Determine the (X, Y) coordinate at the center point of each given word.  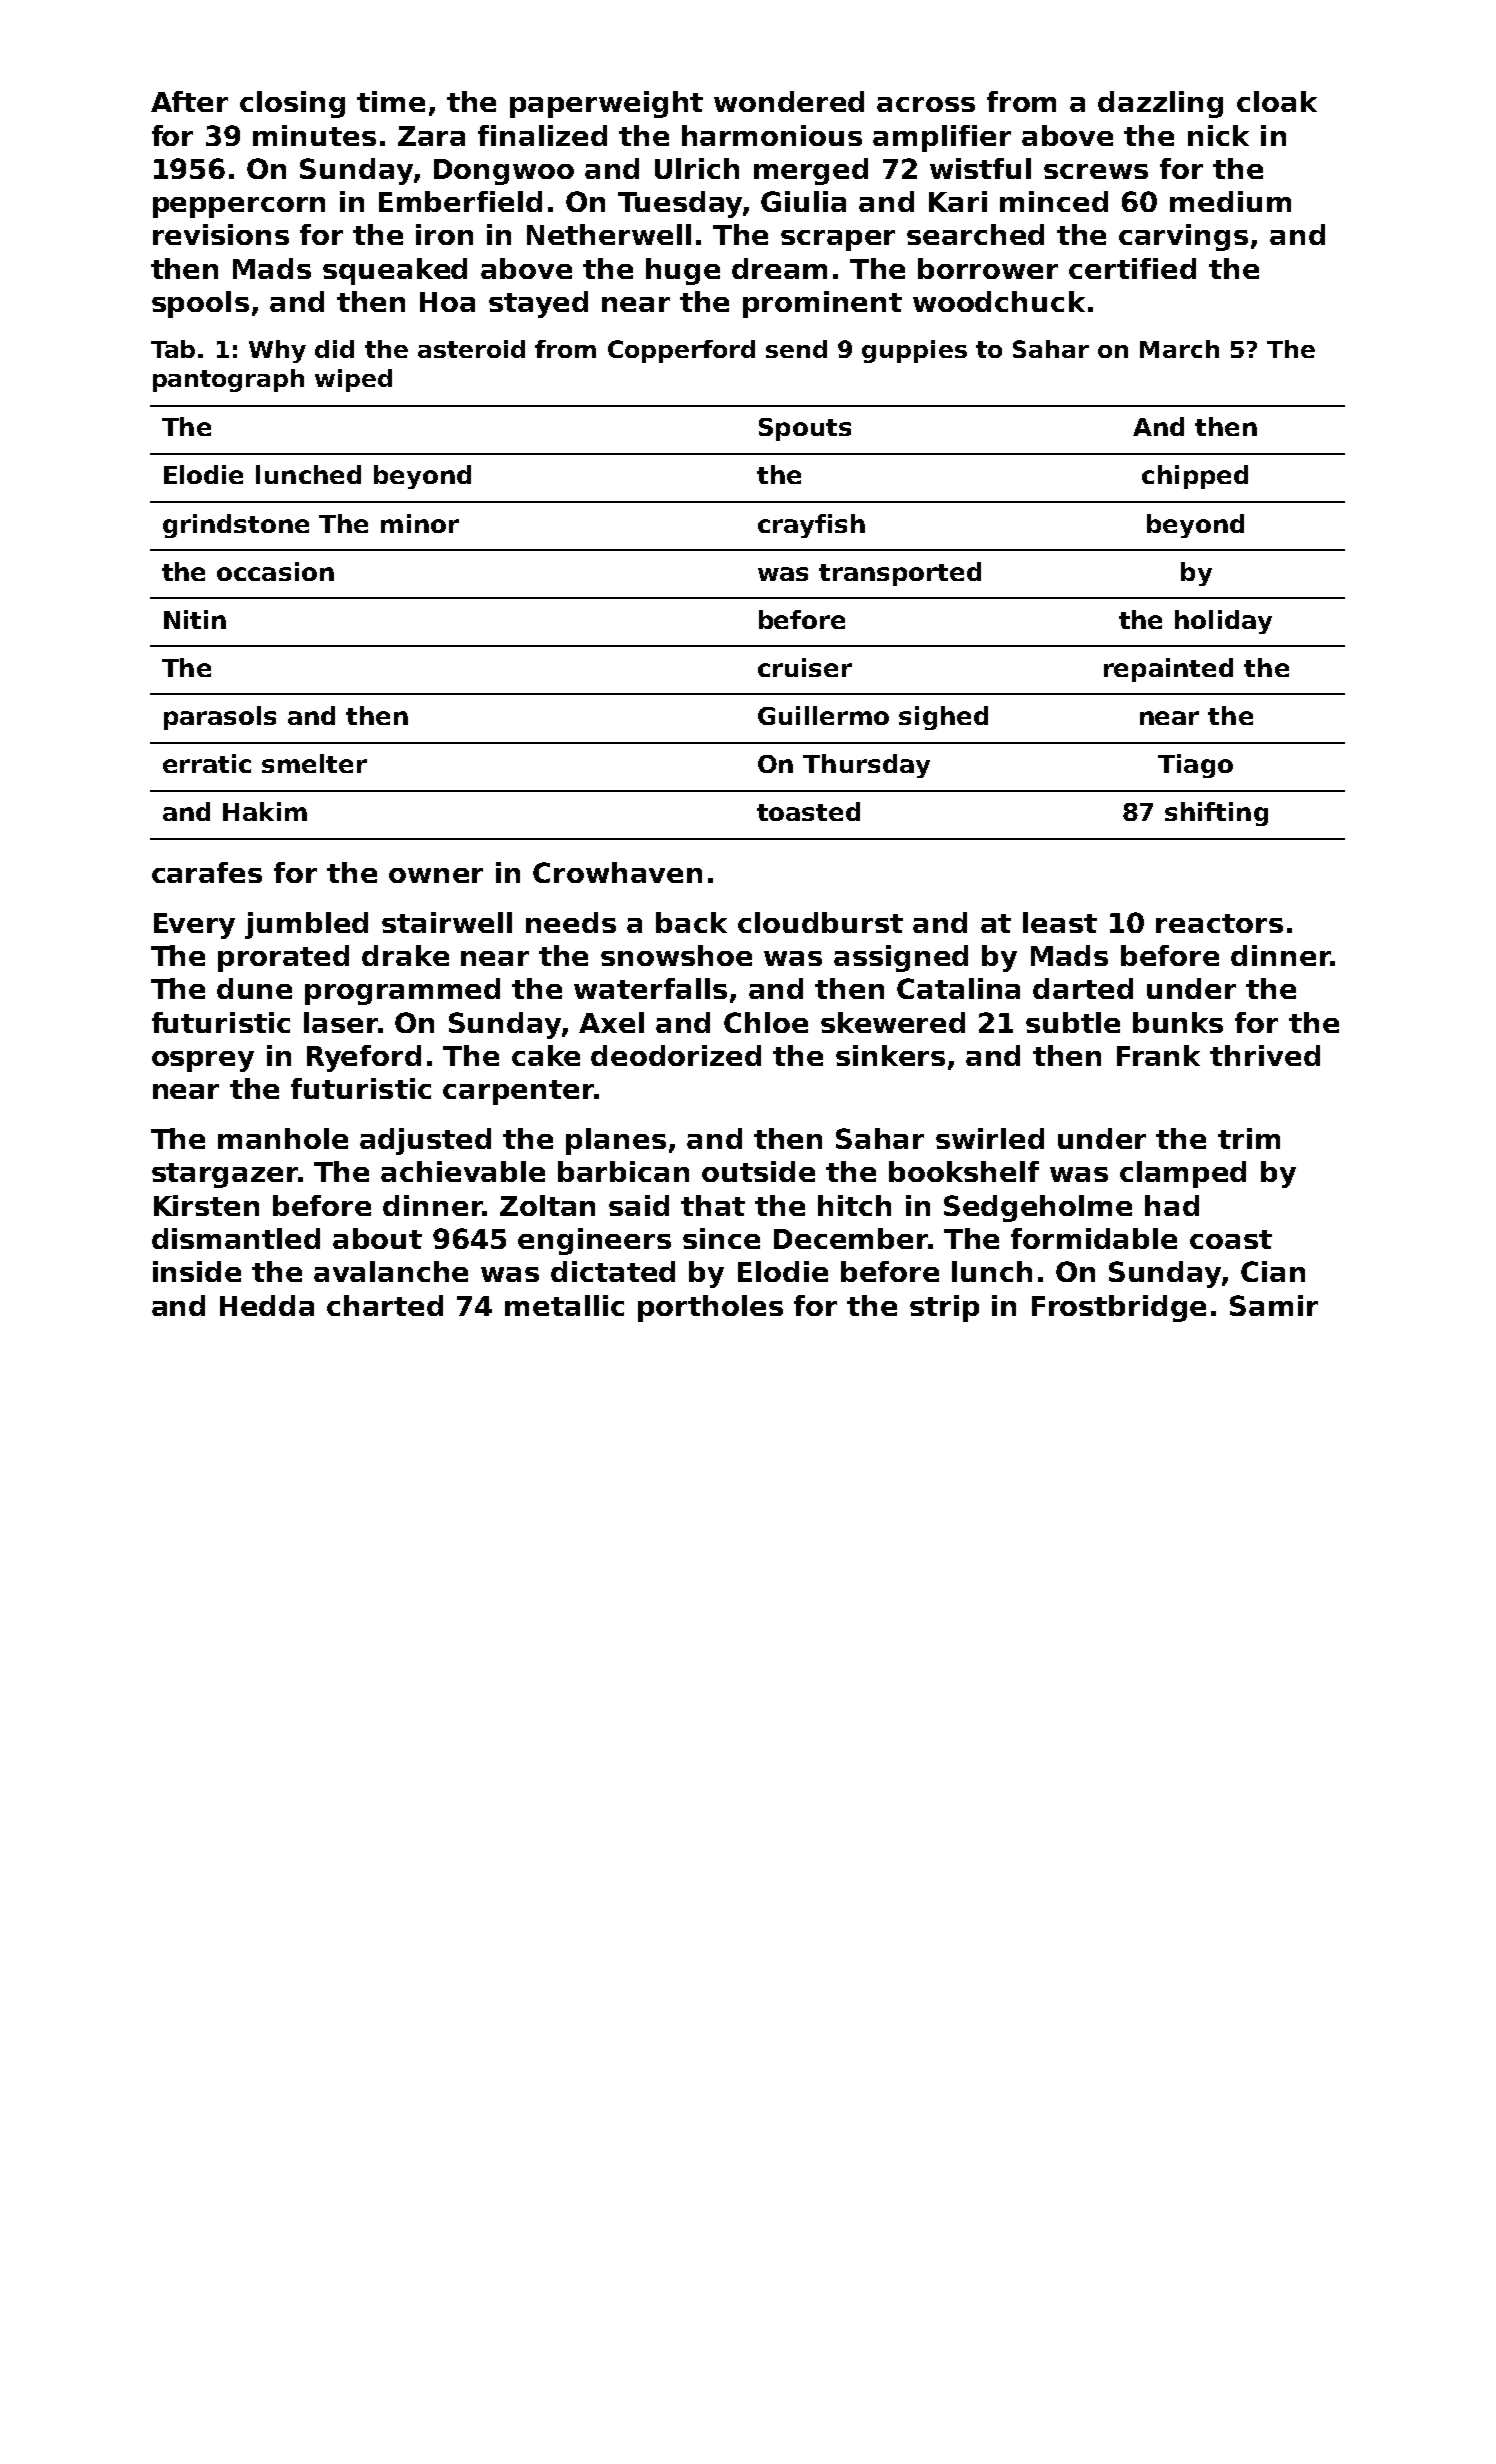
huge (683, 271)
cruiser (805, 667)
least (1060, 922)
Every (194, 926)
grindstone (236, 526)
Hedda (267, 1305)
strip (944, 1308)
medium (1230, 201)
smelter (314, 763)
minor (420, 523)
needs (571, 922)
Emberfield (460, 201)
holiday (1223, 622)
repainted (1168, 670)
